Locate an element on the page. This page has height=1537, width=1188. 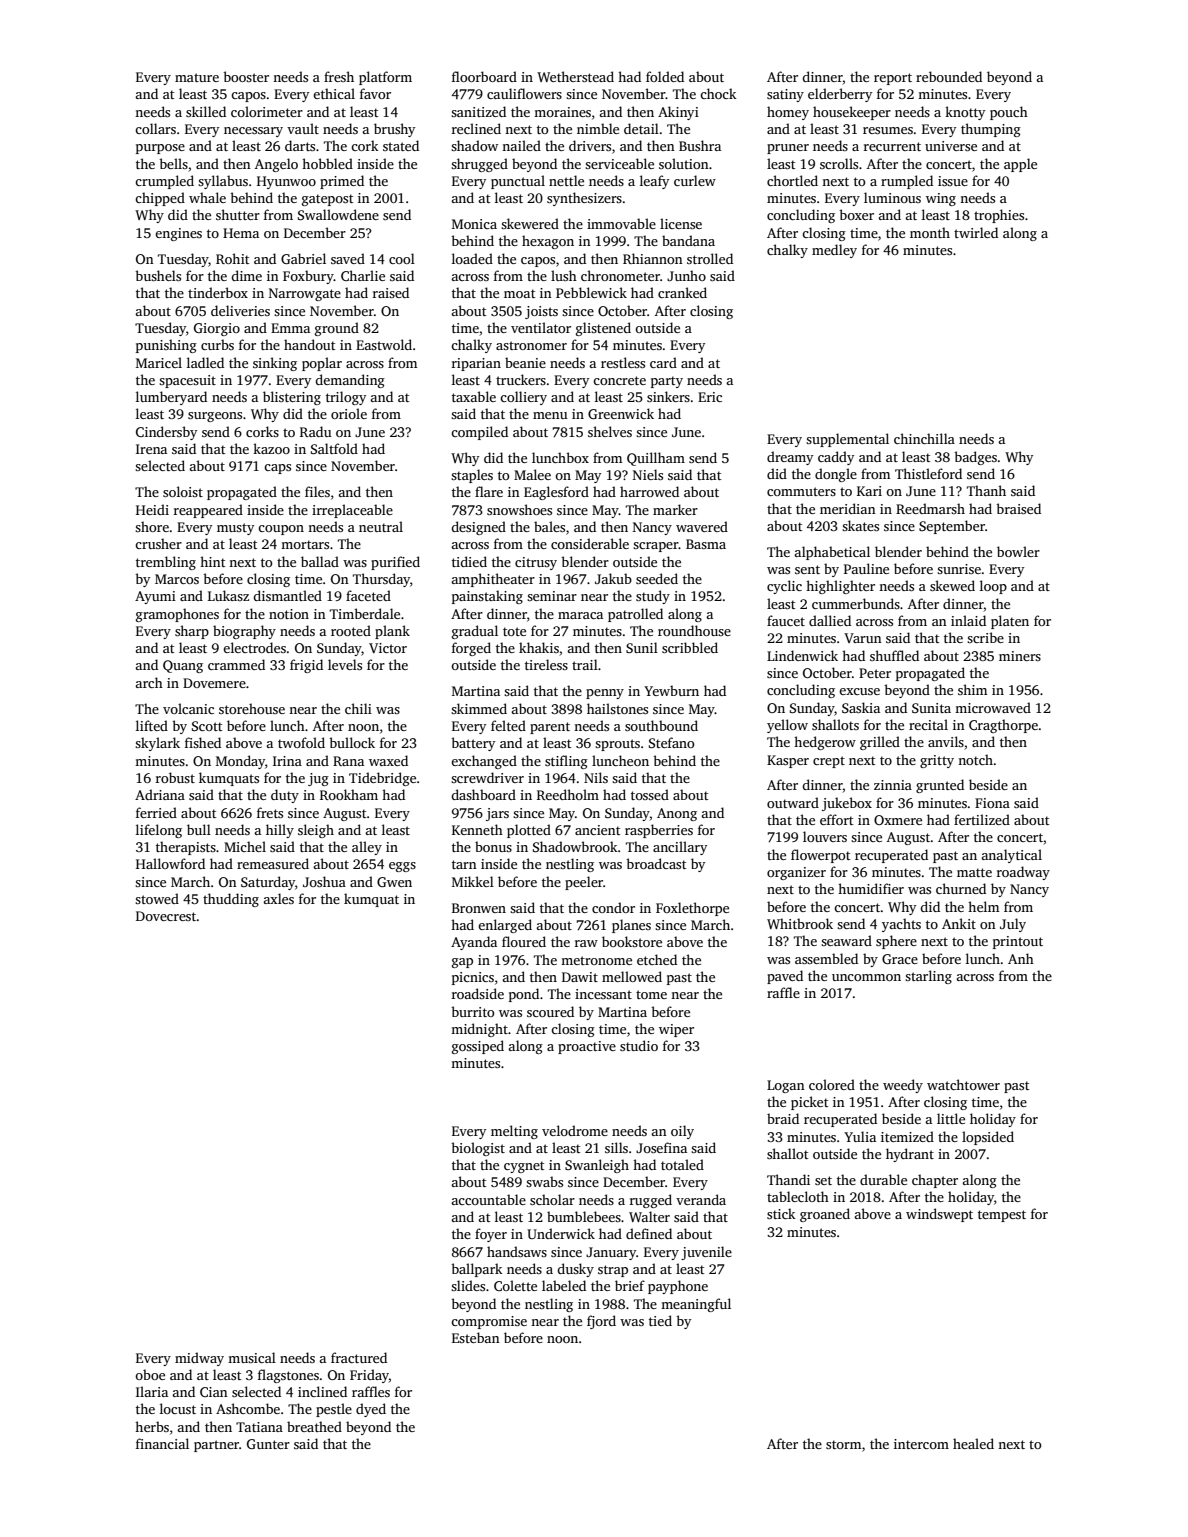
lifelong is located at coordinates (159, 831).
